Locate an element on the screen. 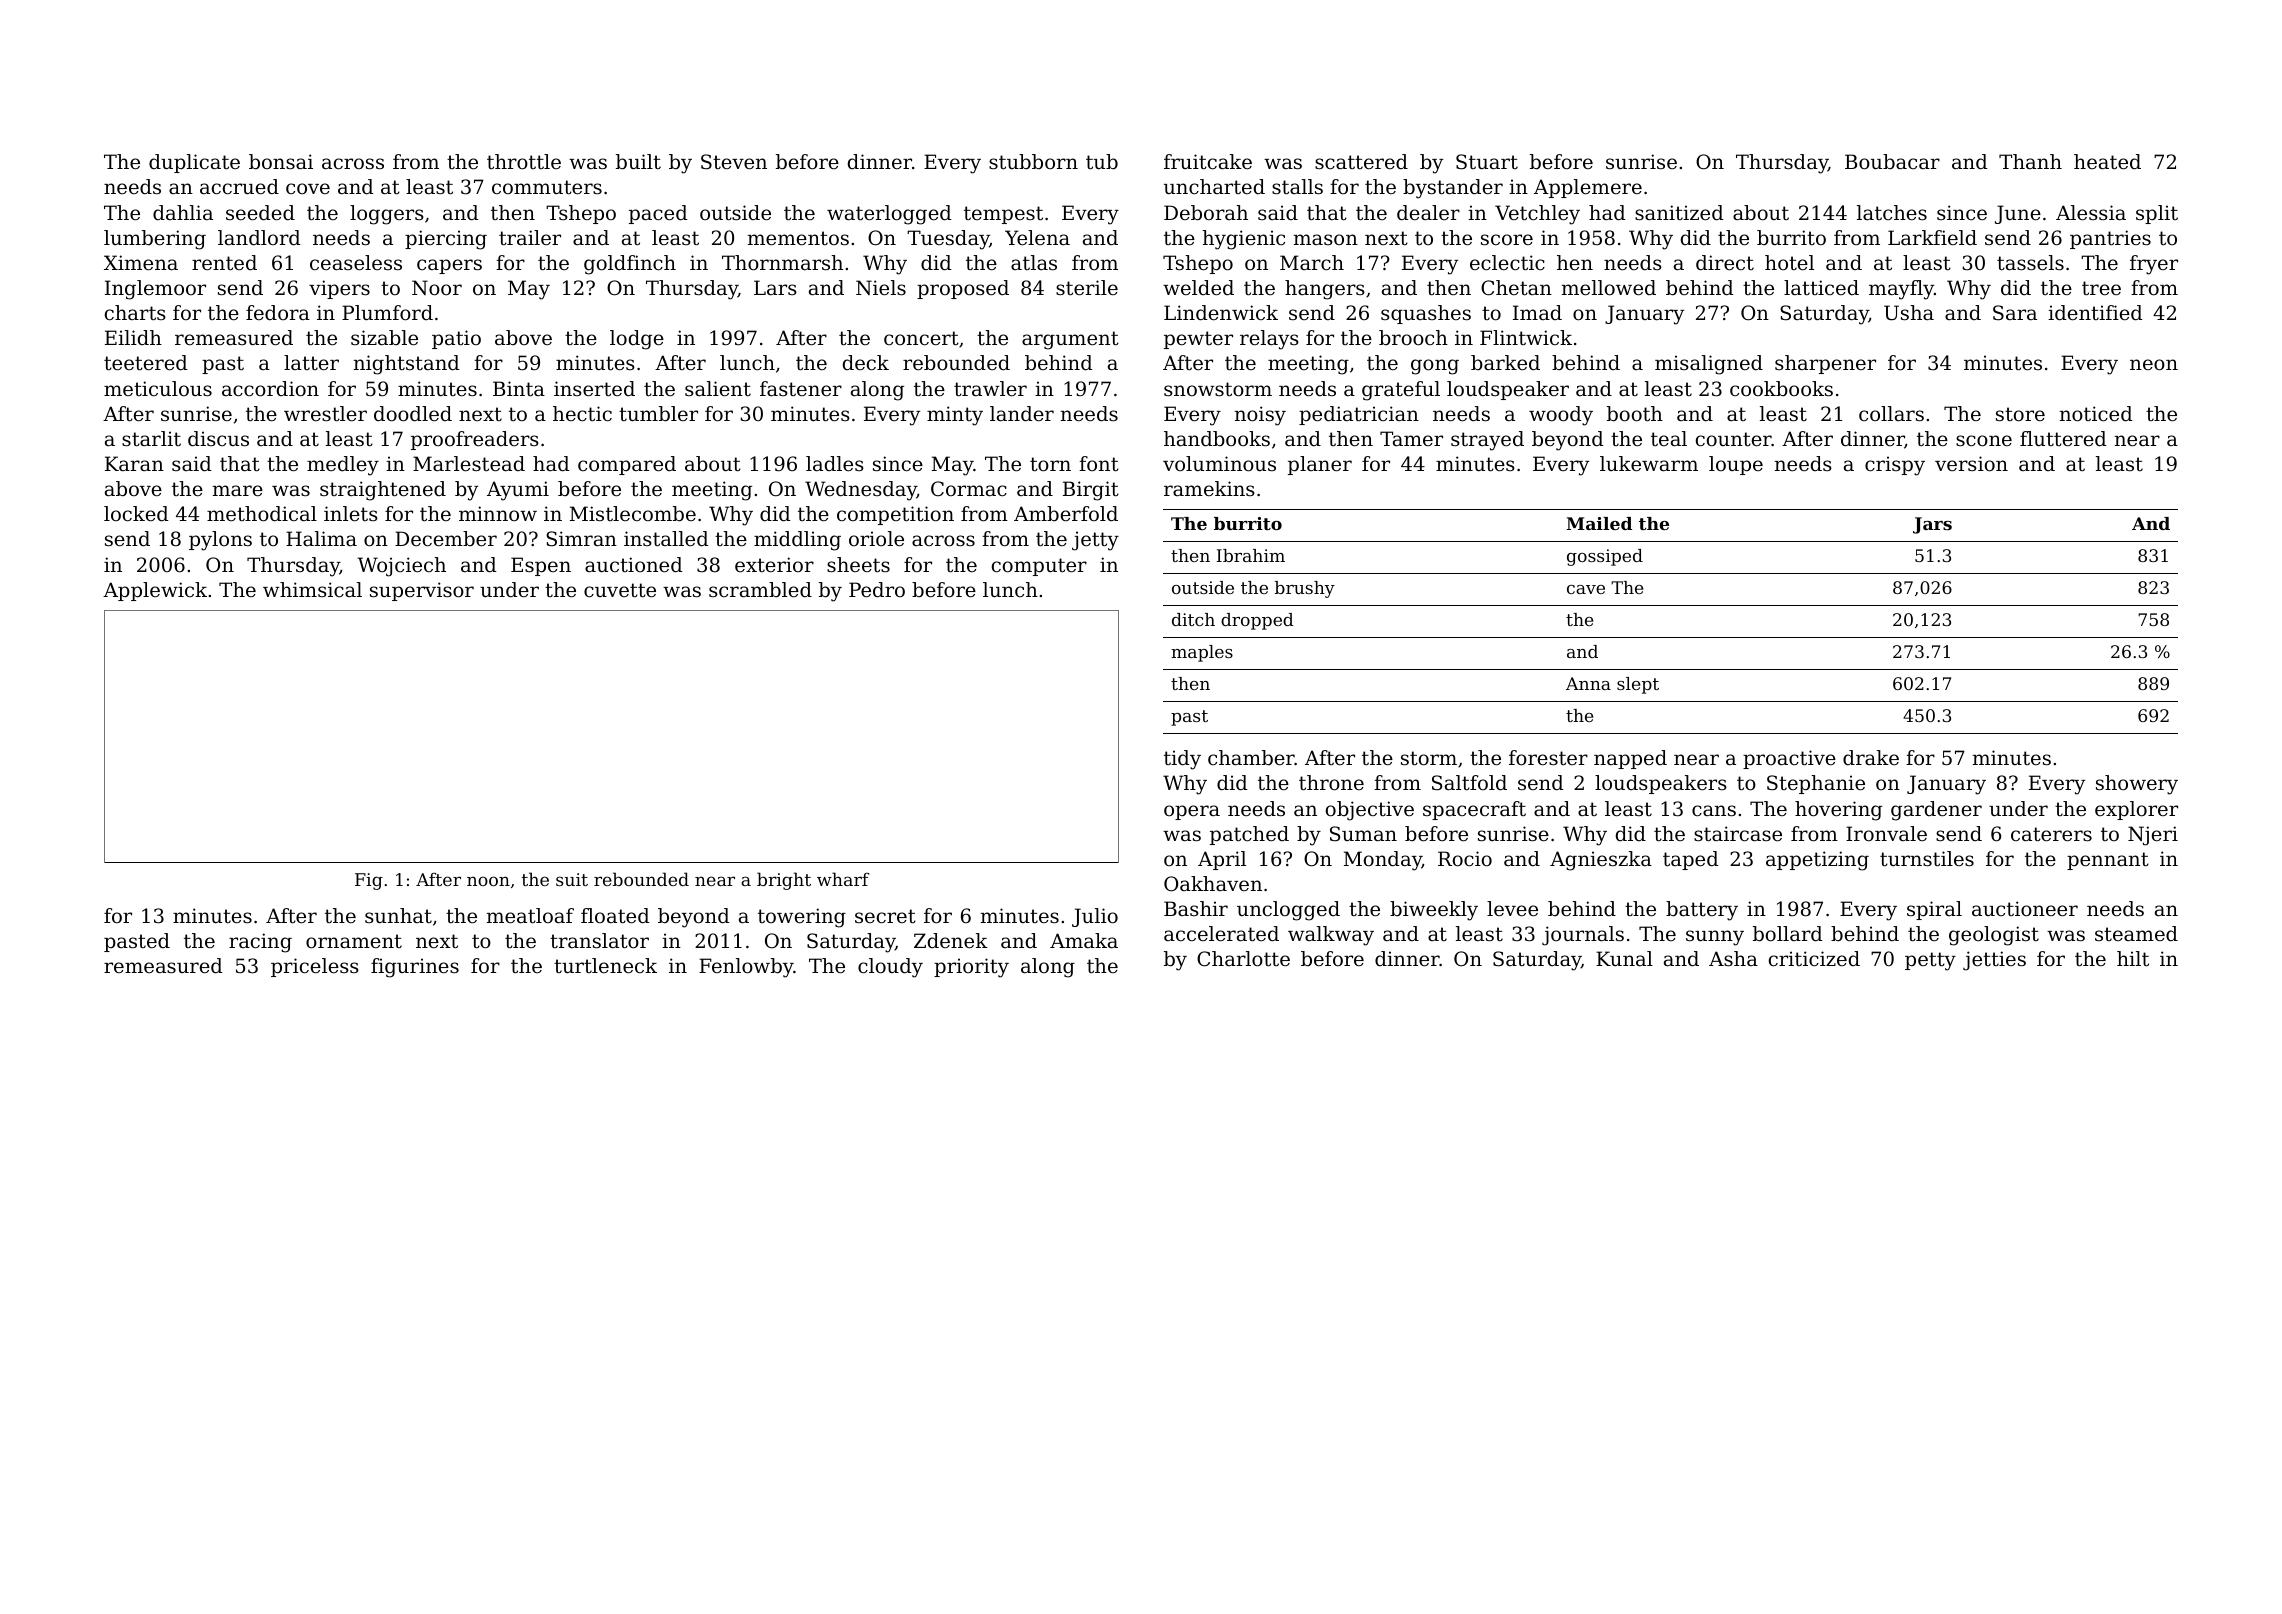 The image size is (2282, 1614). built is located at coordinates (638, 162).
